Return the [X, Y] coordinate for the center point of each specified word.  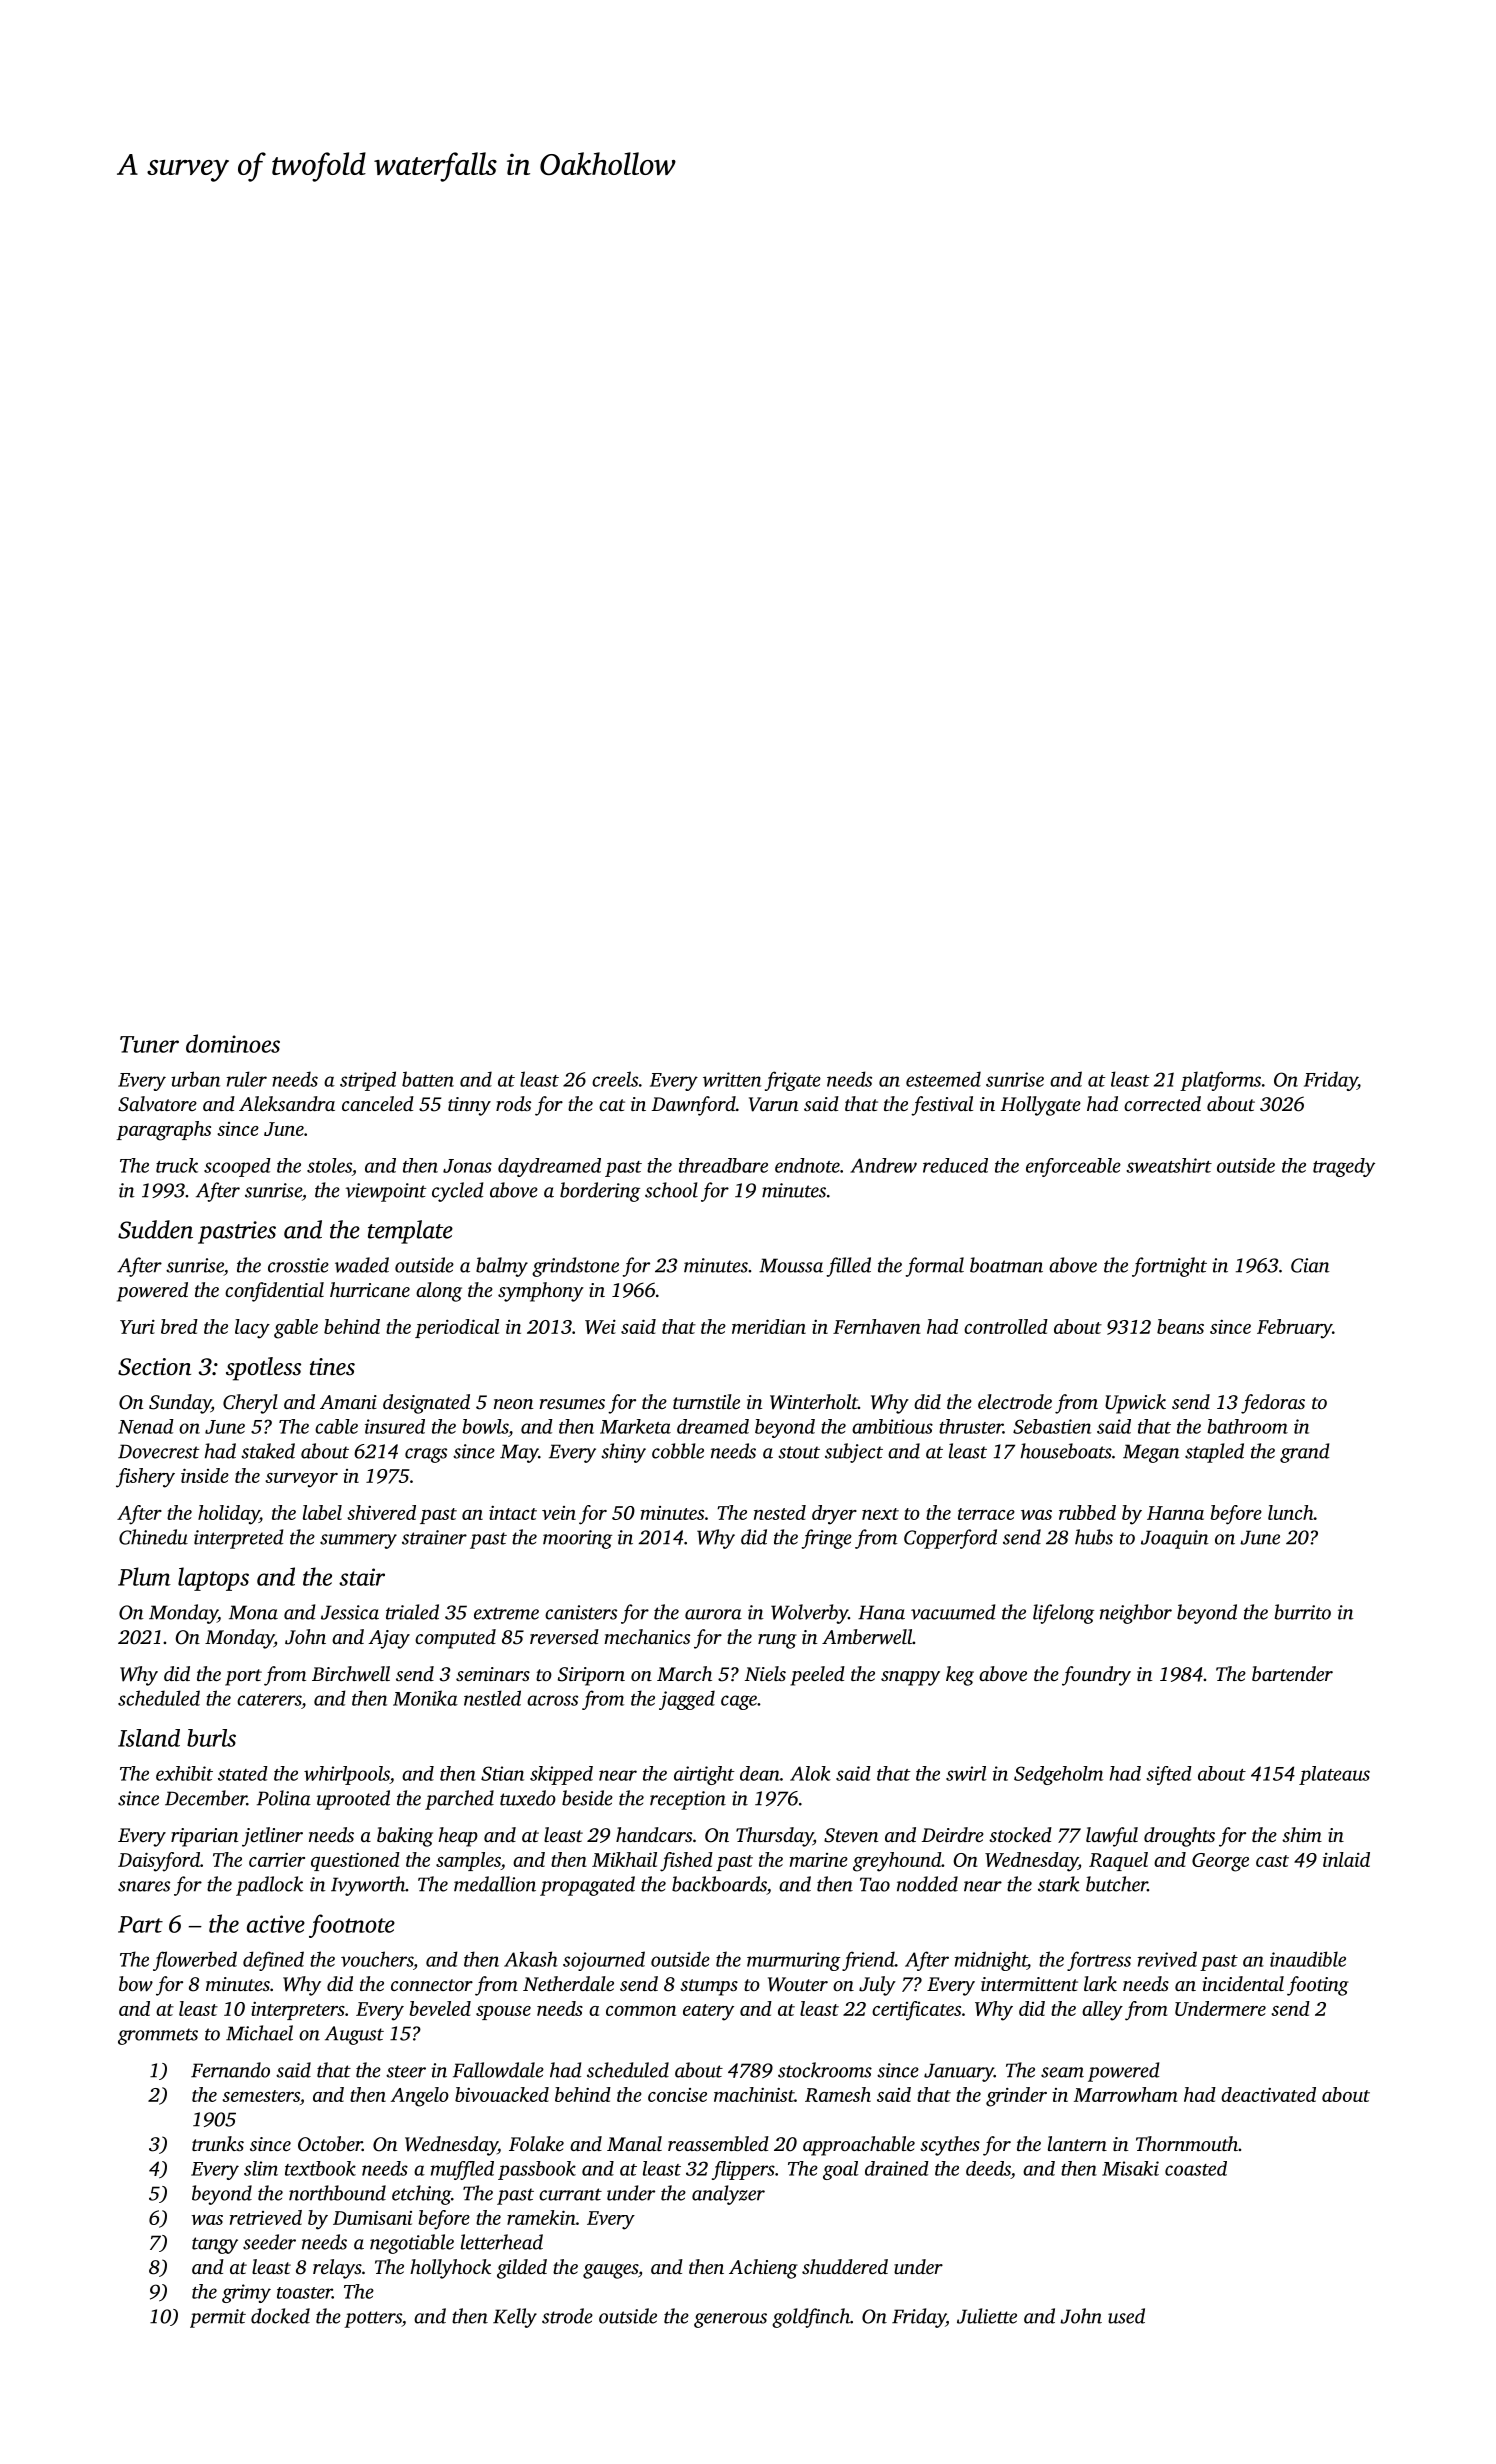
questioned [355, 1861]
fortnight [1169, 1267]
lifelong [1063, 1614]
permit [218, 2318]
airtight [704, 1775]
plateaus [1334, 1775]
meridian [769, 1326]
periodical [457, 1328]
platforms [1220, 1081]
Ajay [389, 1639]
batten [428, 1079]
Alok [810, 1773]
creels [615, 1079]
